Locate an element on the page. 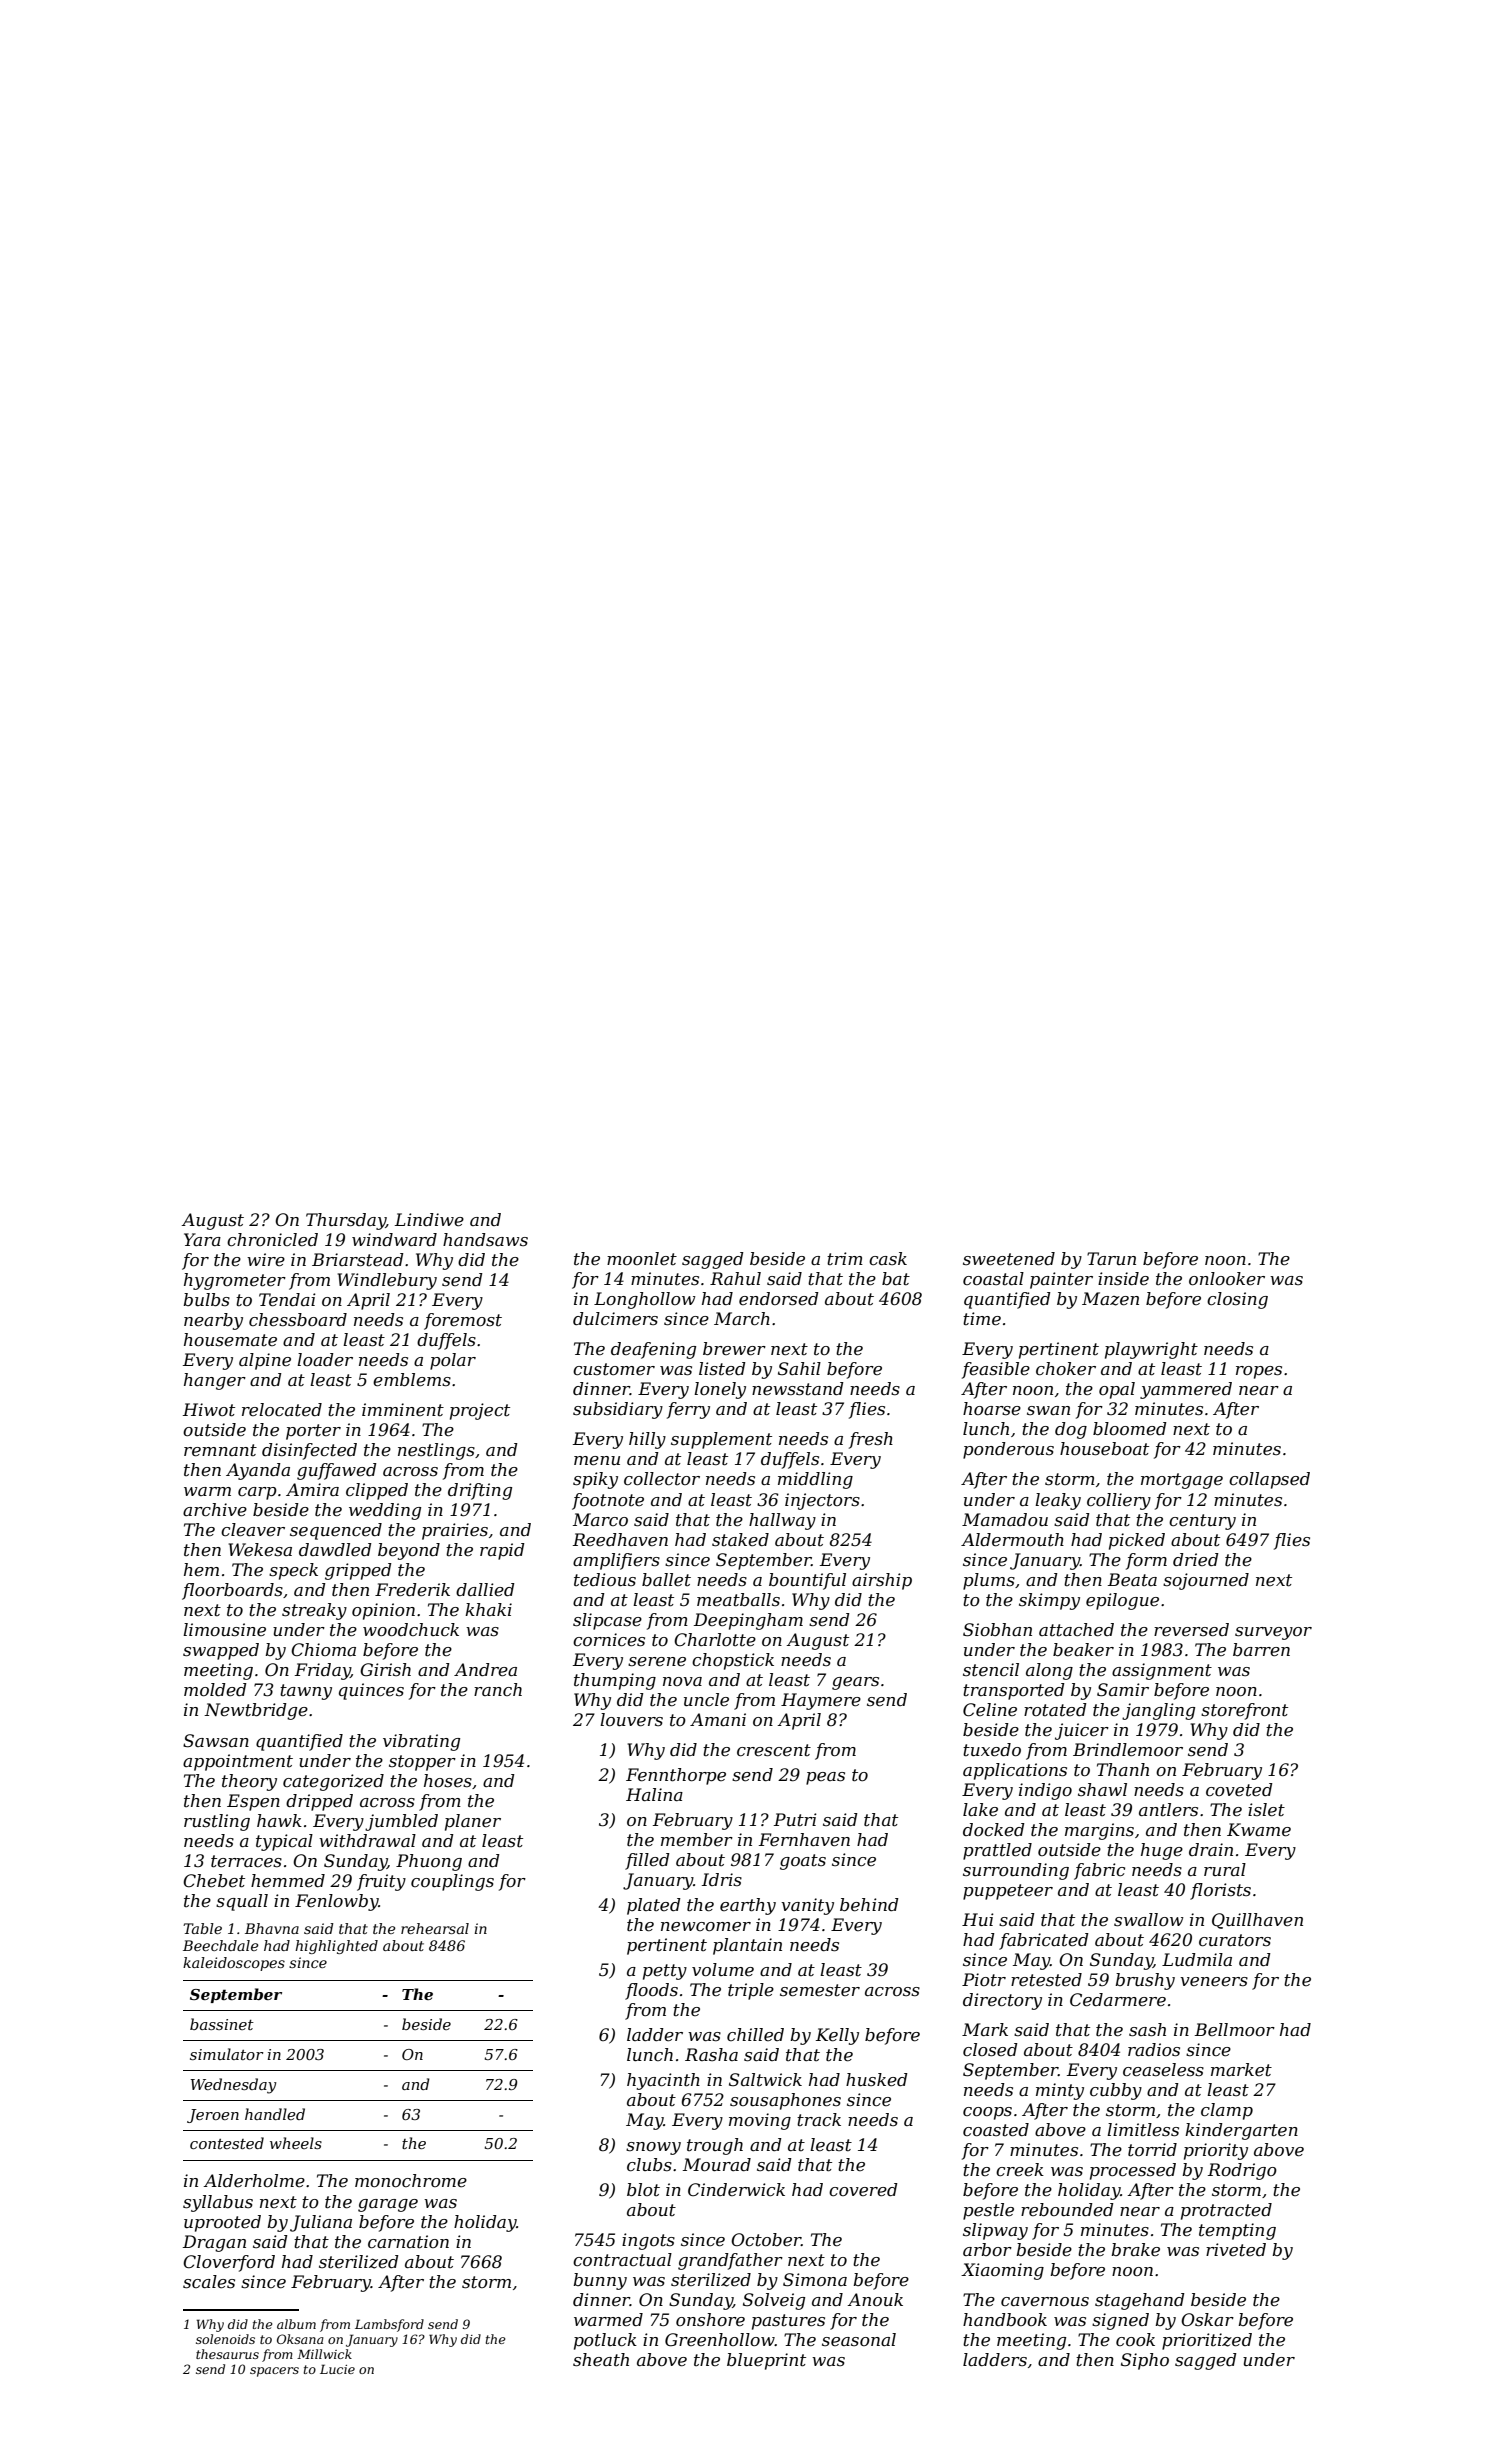 The image size is (1496, 2464). Saltwick is located at coordinates (765, 2079).
